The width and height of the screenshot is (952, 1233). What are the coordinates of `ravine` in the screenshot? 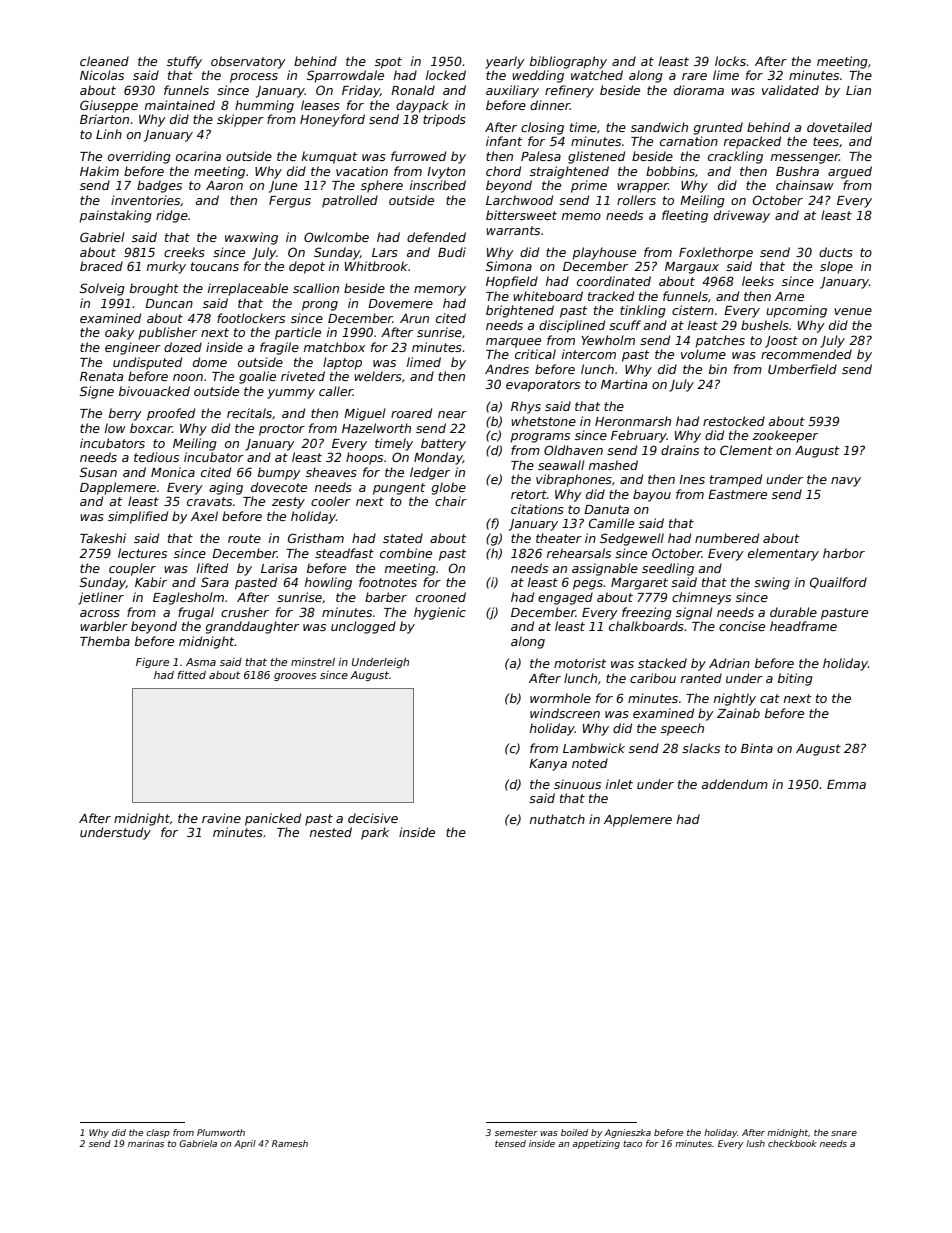 It's located at (221, 818).
